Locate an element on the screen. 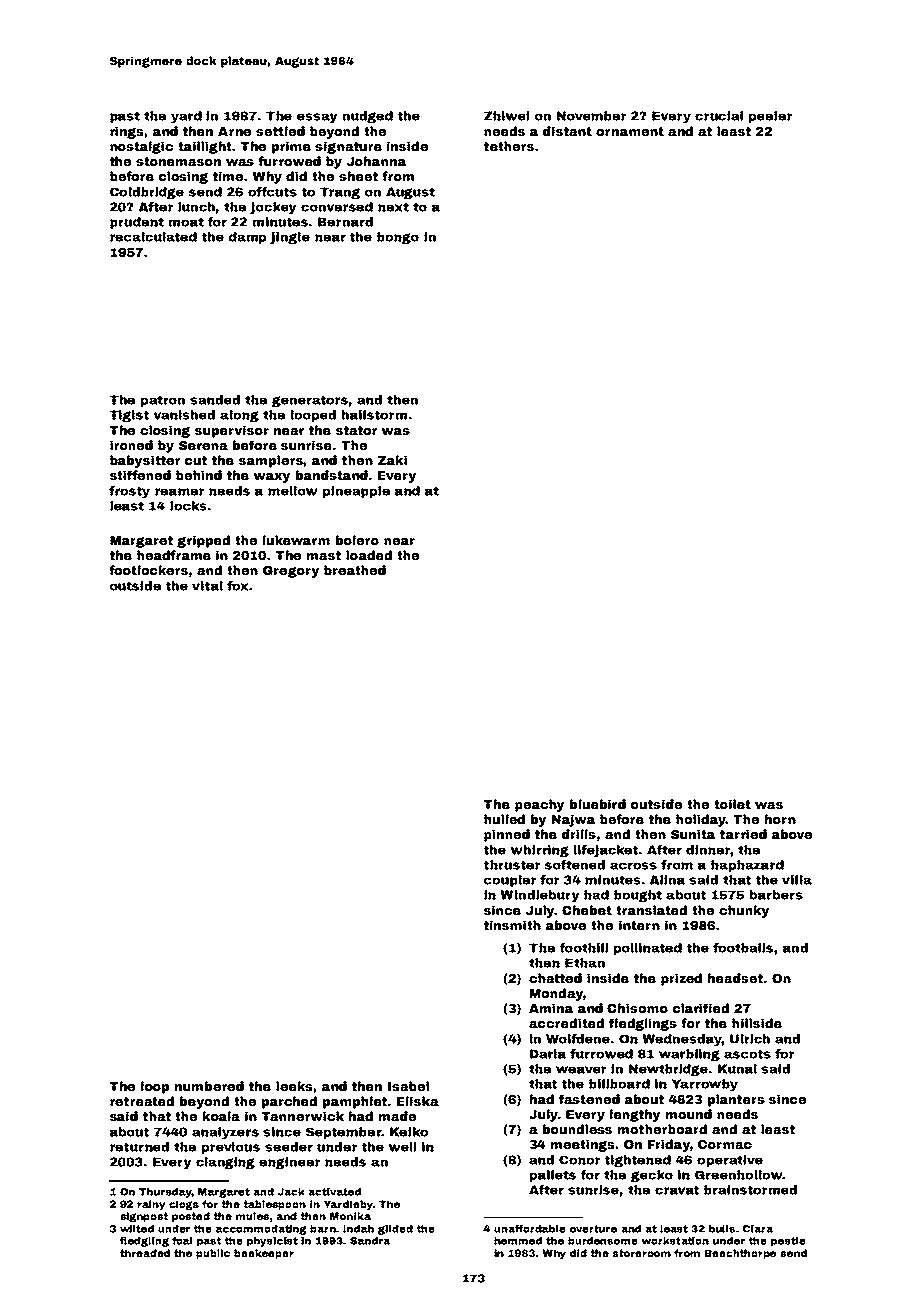 This screenshot has height=1308, width=924. rings is located at coordinates (127, 132).
